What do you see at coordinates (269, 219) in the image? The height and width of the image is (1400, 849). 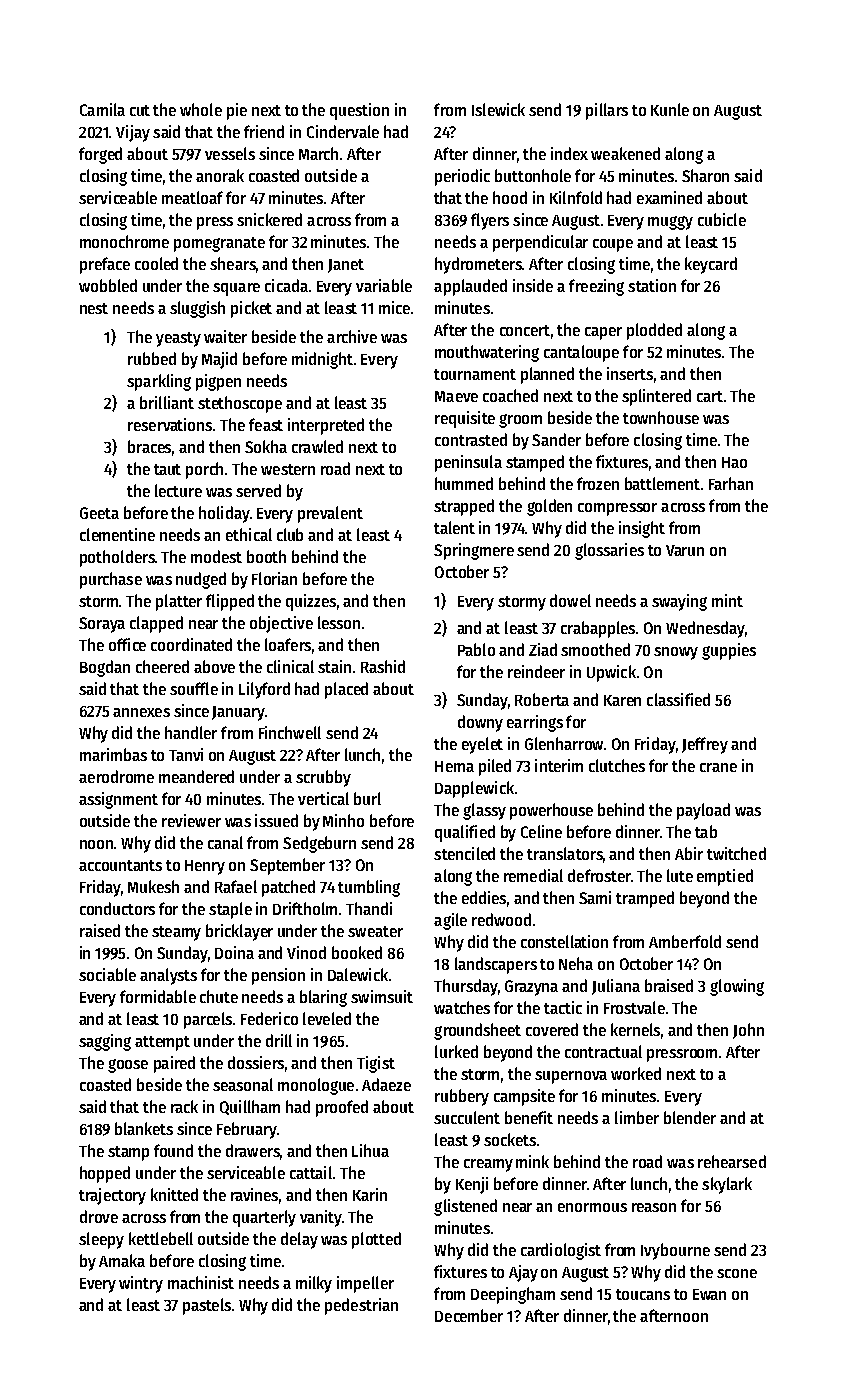 I see `snickered` at bounding box center [269, 219].
